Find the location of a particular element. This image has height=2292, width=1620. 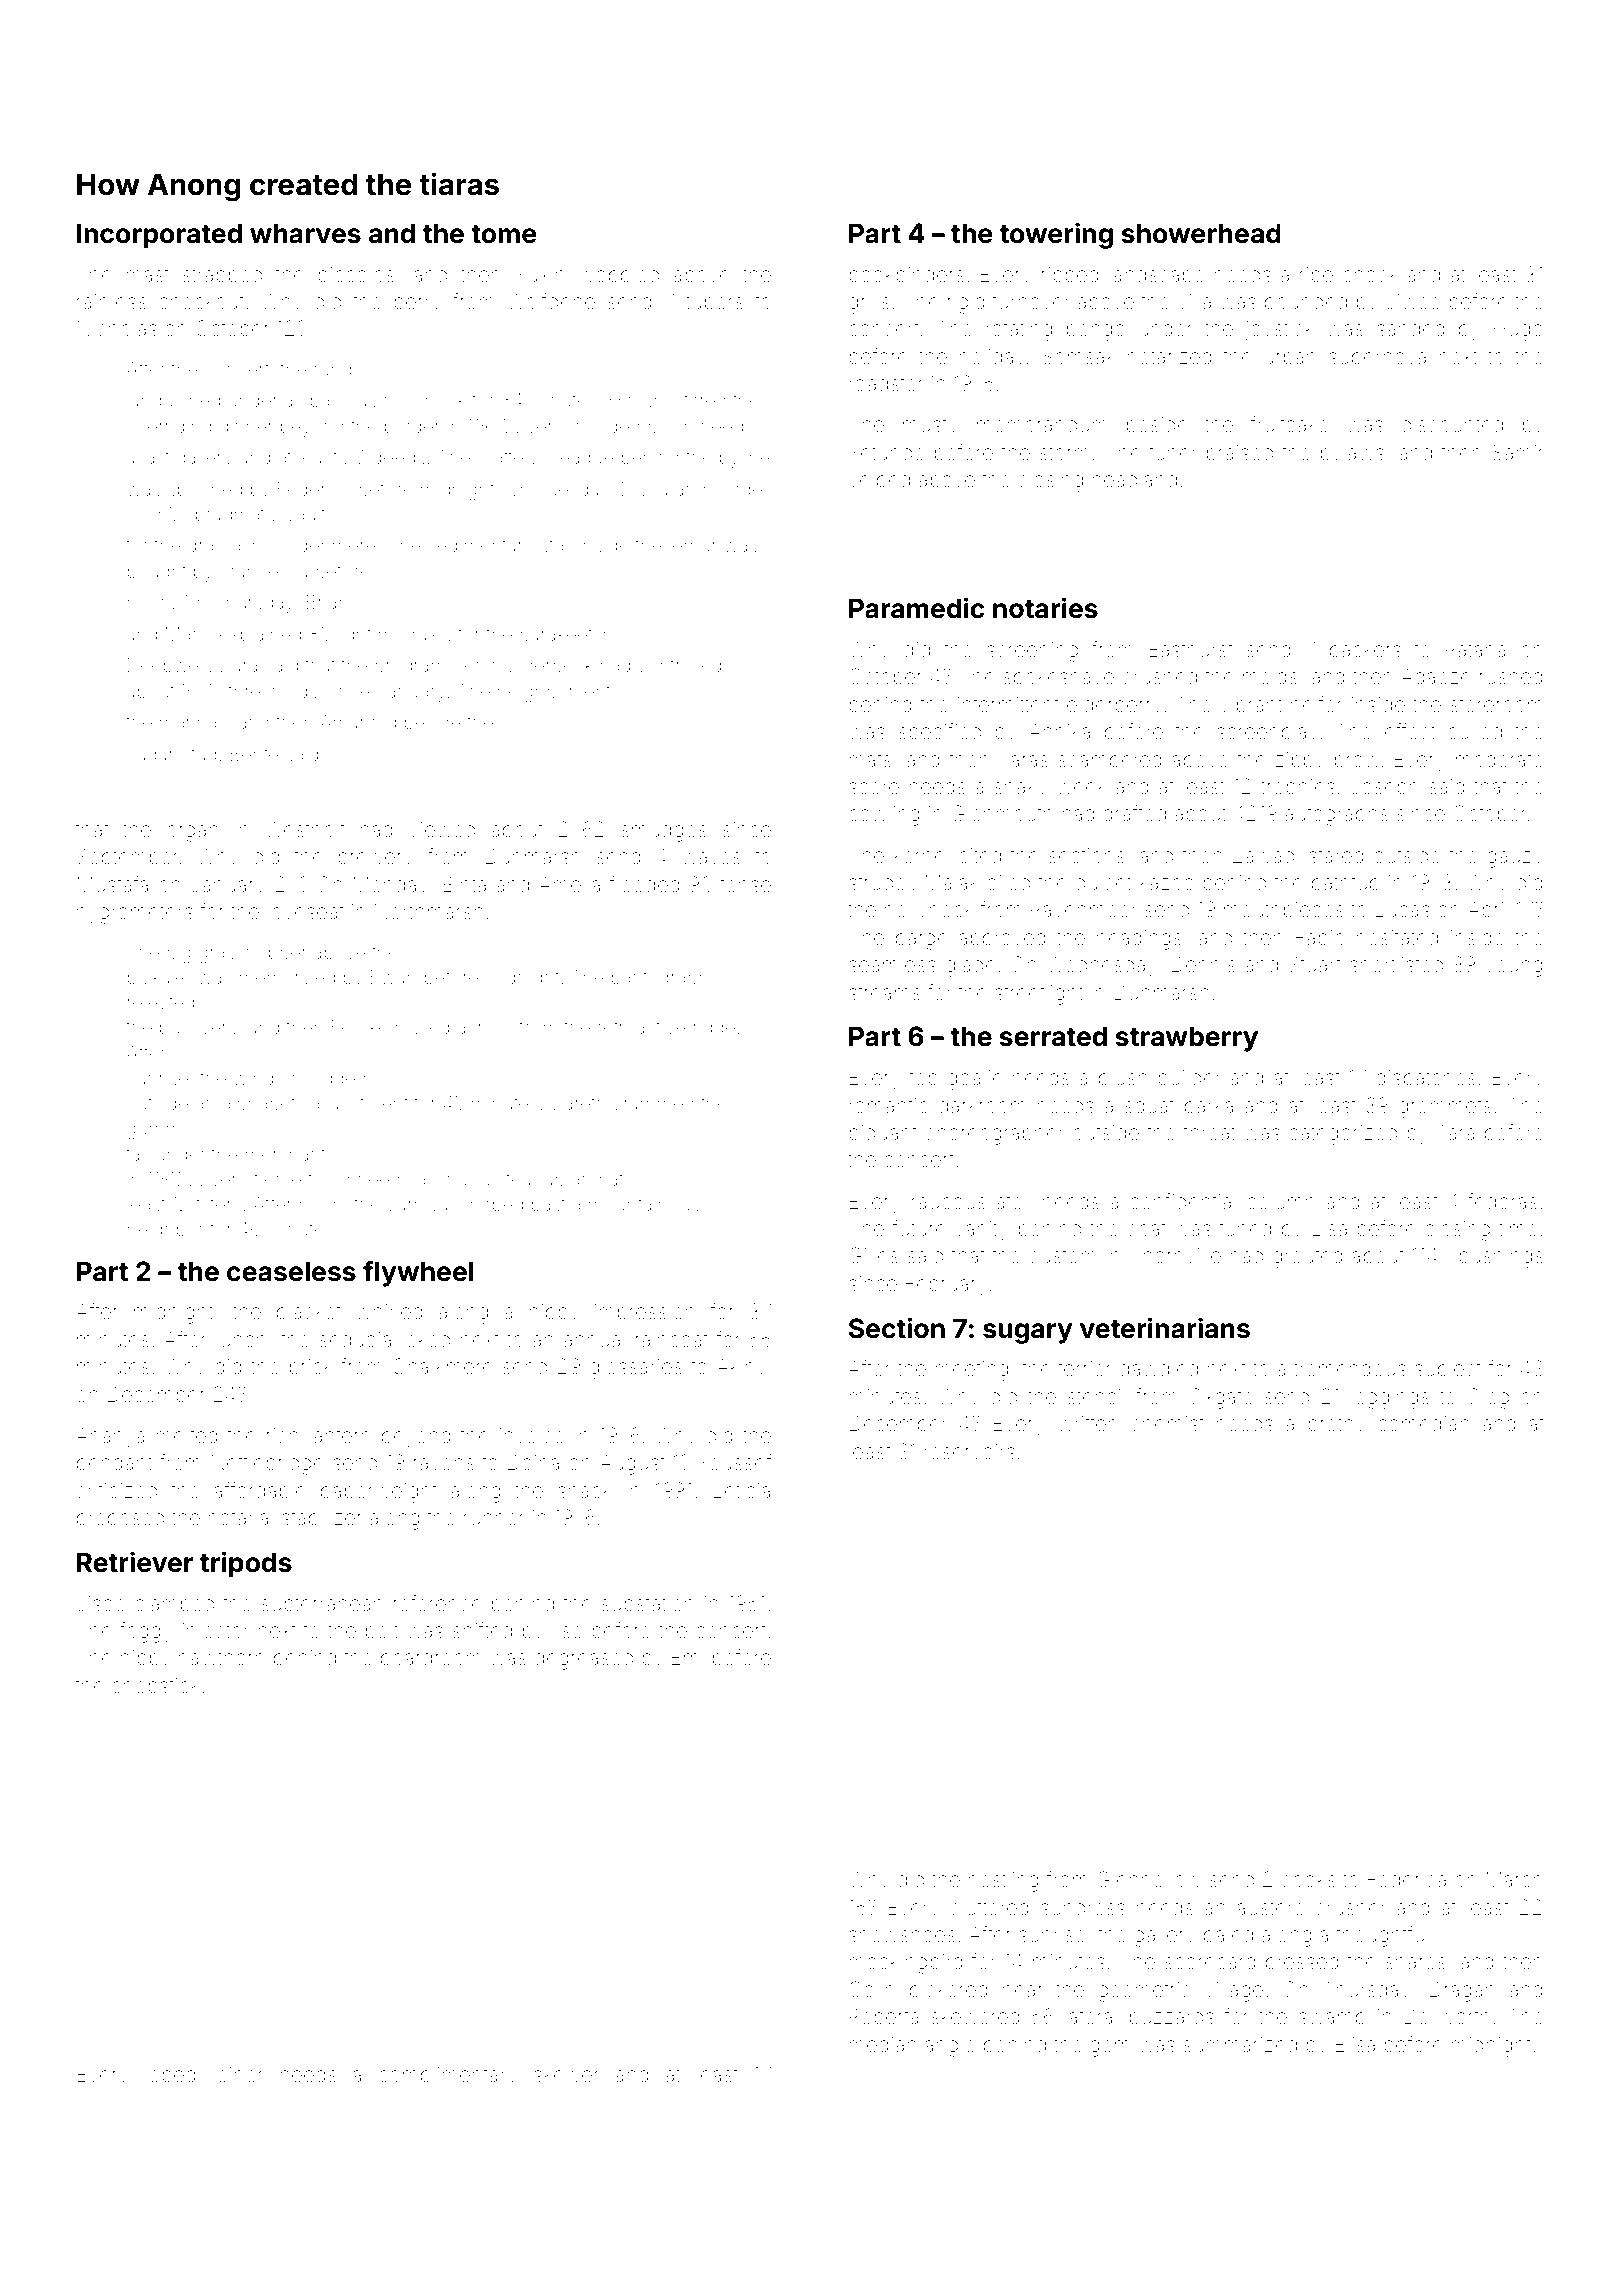

Jisoo is located at coordinates (101, 1603).
